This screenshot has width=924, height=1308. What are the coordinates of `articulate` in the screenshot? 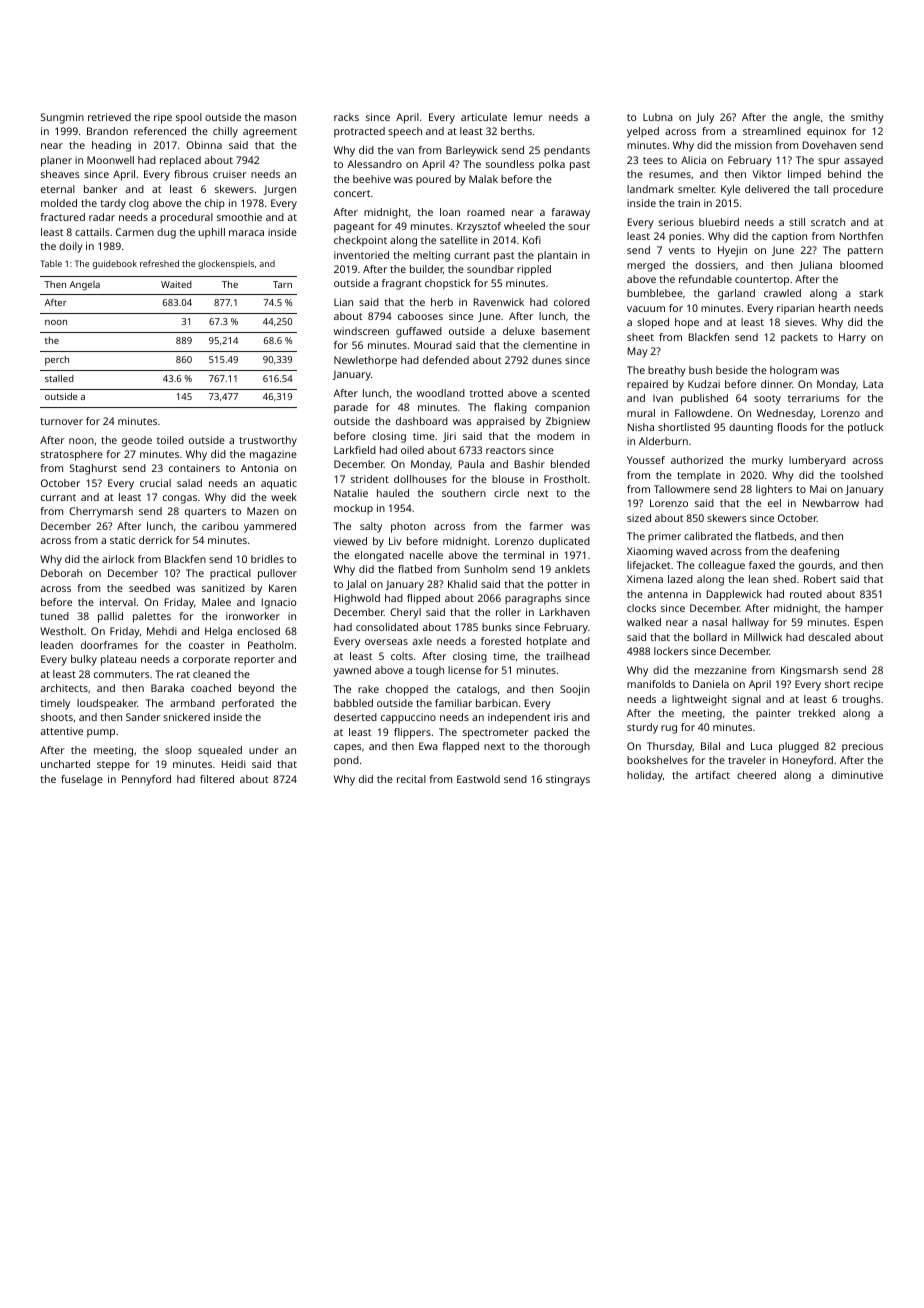 It's located at (484, 117).
